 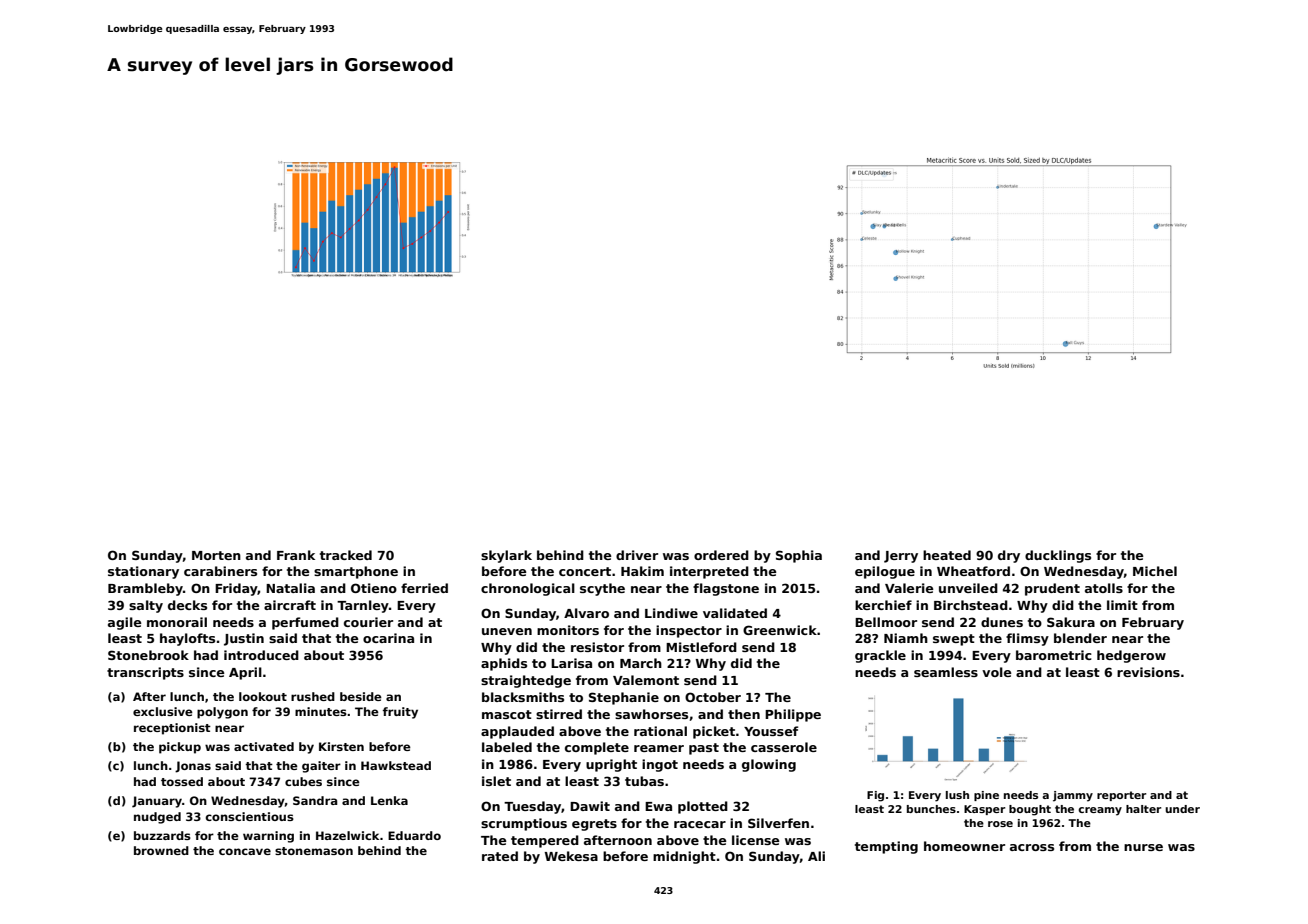 What do you see at coordinates (1121, 796) in the image?
I see `reporter` at bounding box center [1121, 796].
